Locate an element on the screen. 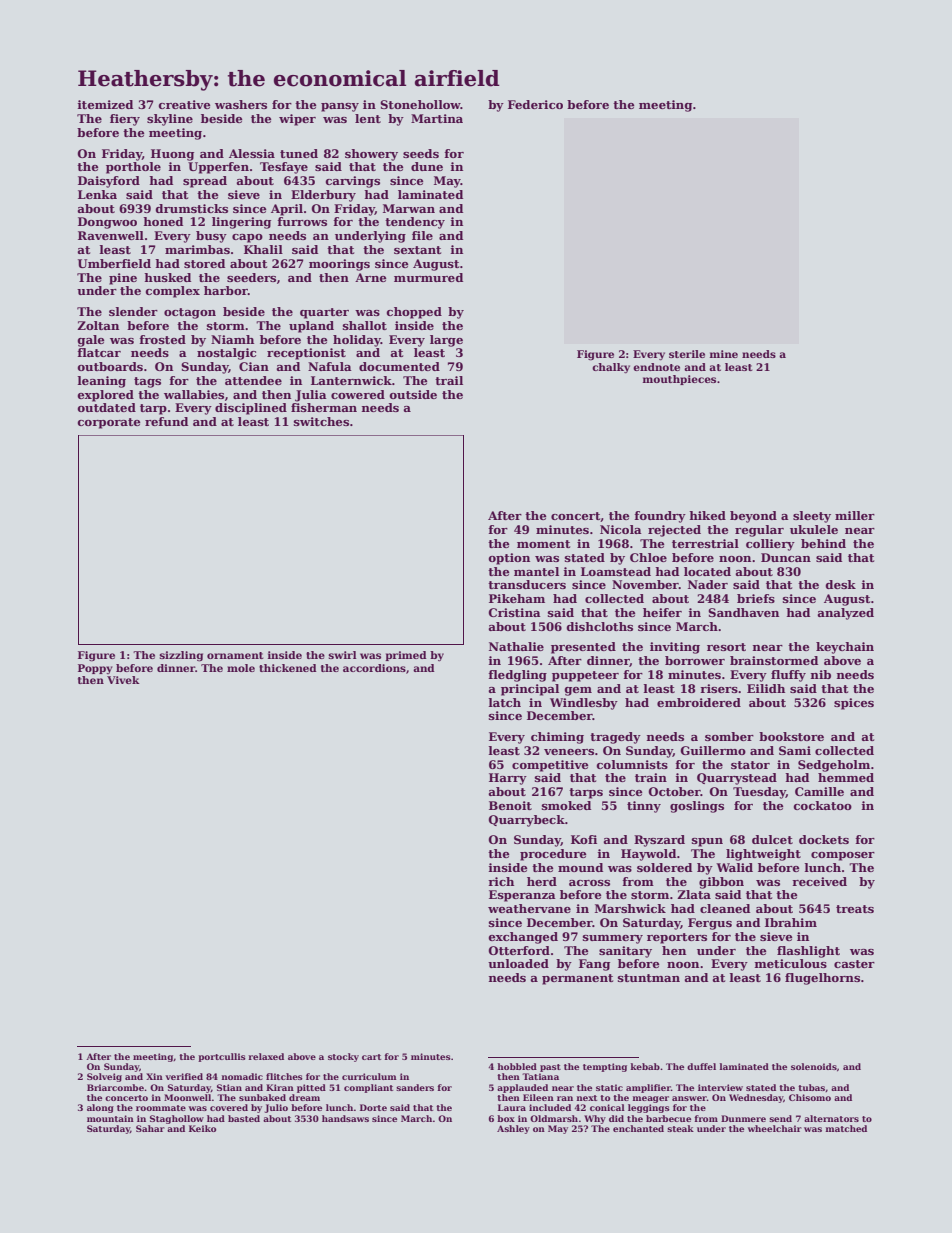 The height and width of the screenshot is (1233, 952). mine is located at coordinates (724, 354).
